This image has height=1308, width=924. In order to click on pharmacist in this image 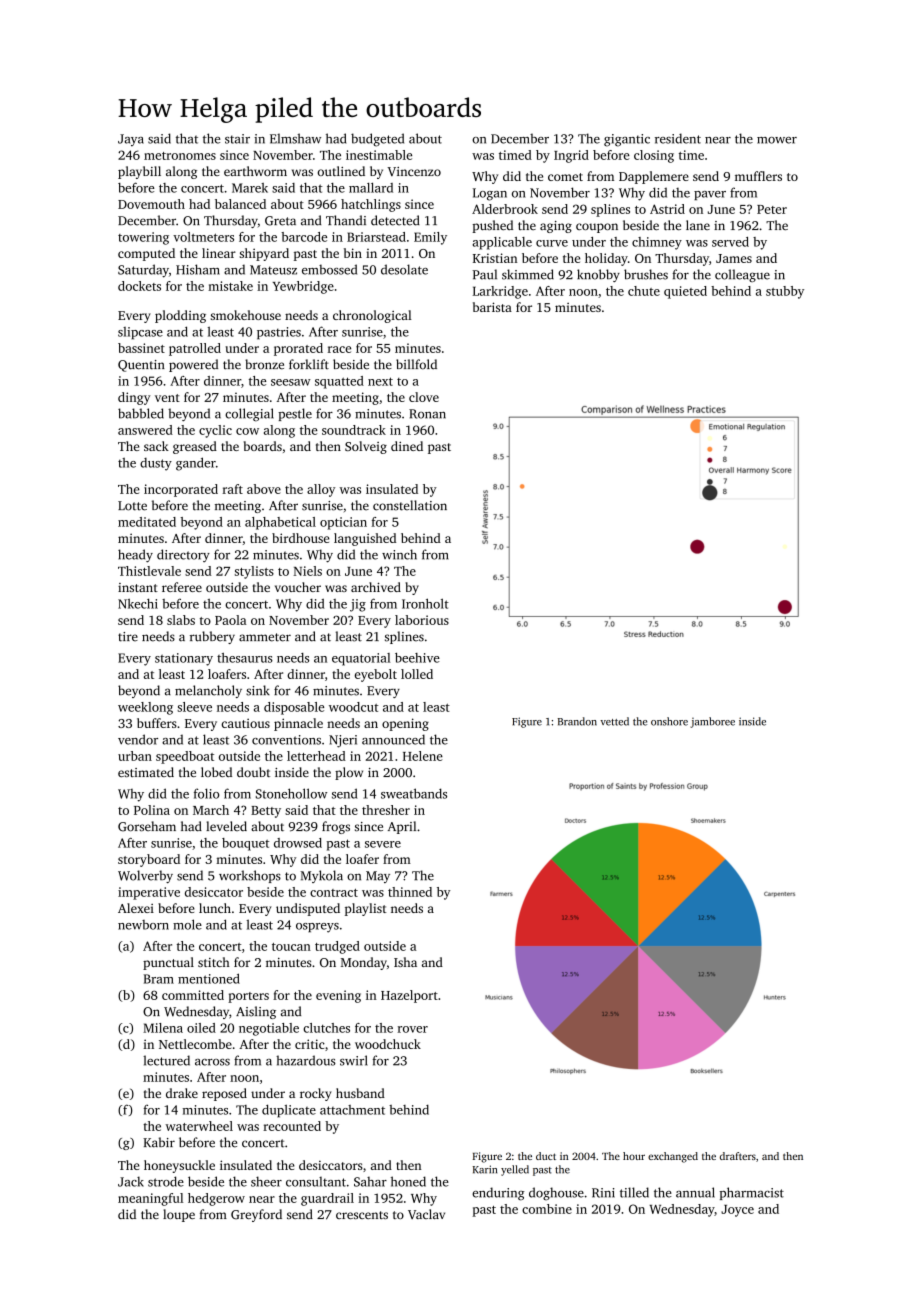, I will do `click(752, 1193)`.
